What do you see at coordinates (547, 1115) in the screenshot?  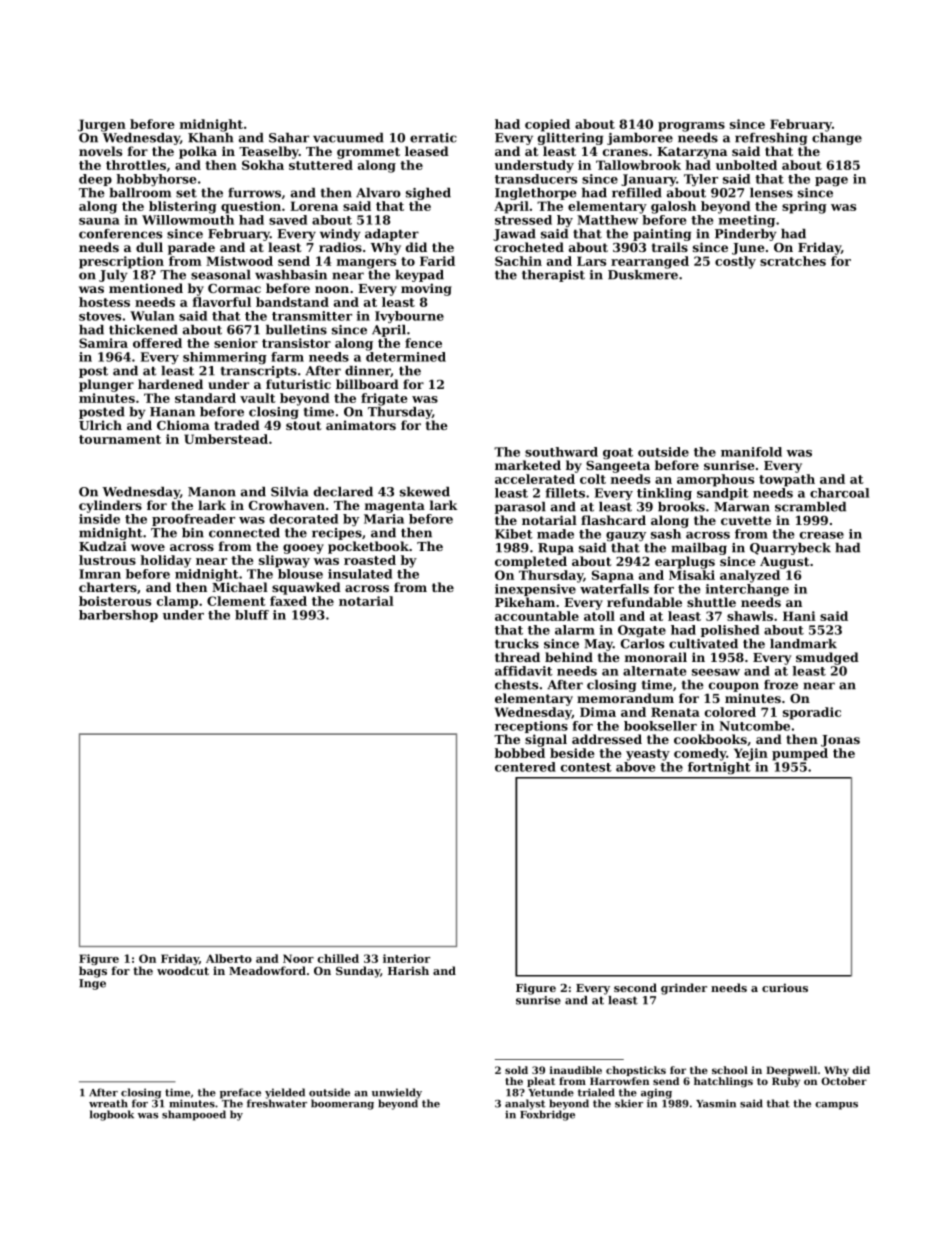 I see `Foxbridge` at bounding box center [547, 1115].
